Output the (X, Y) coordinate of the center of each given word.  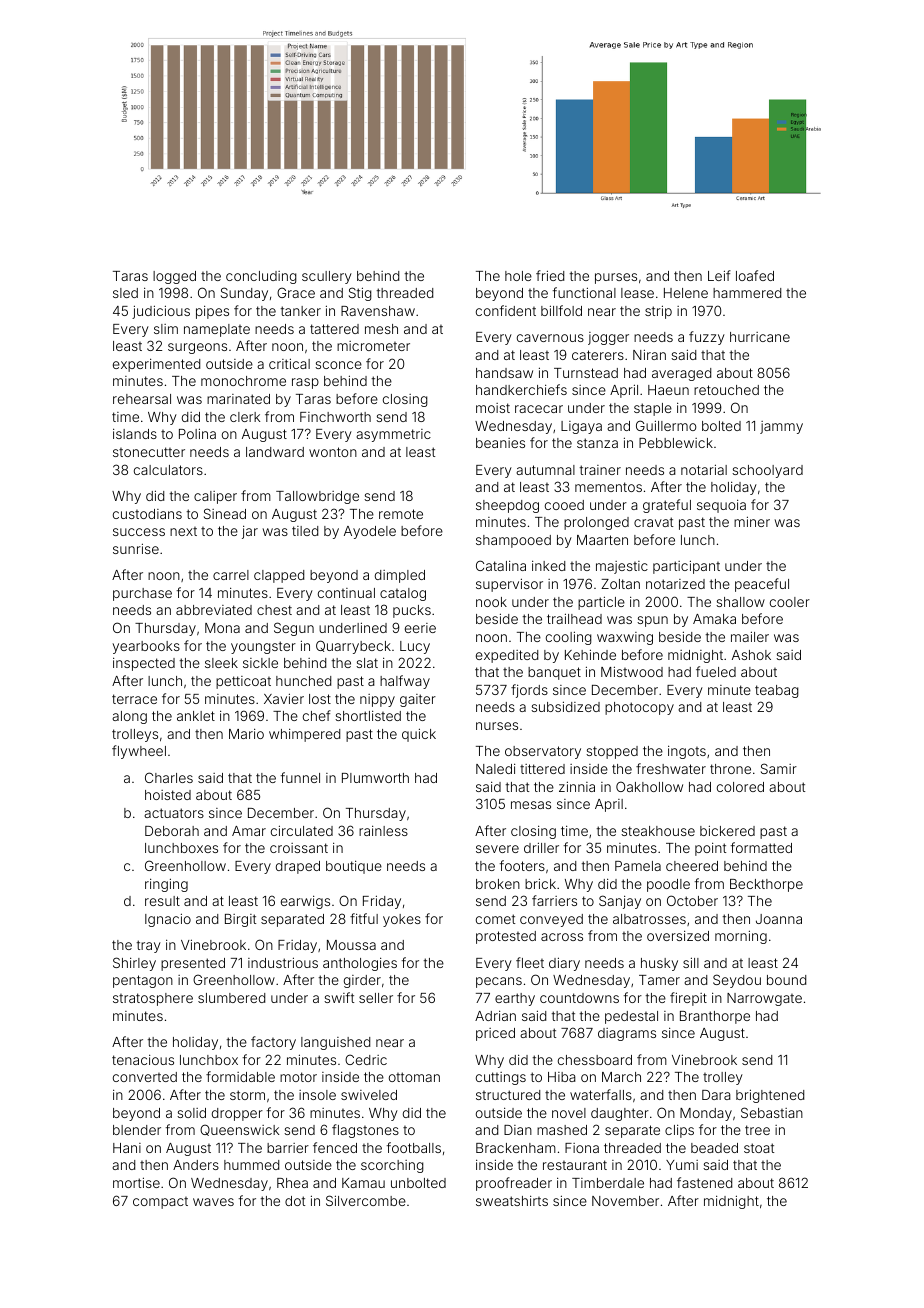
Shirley (134, 964)
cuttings (501, 1078)
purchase (142, 594)
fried (550, 275)
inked (548, 565)
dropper (237, 1114)
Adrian (495, 1015)
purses (616, 278)
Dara (716, 1095)
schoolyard (767, 471)
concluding (261, 277)
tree (757, 1130)
